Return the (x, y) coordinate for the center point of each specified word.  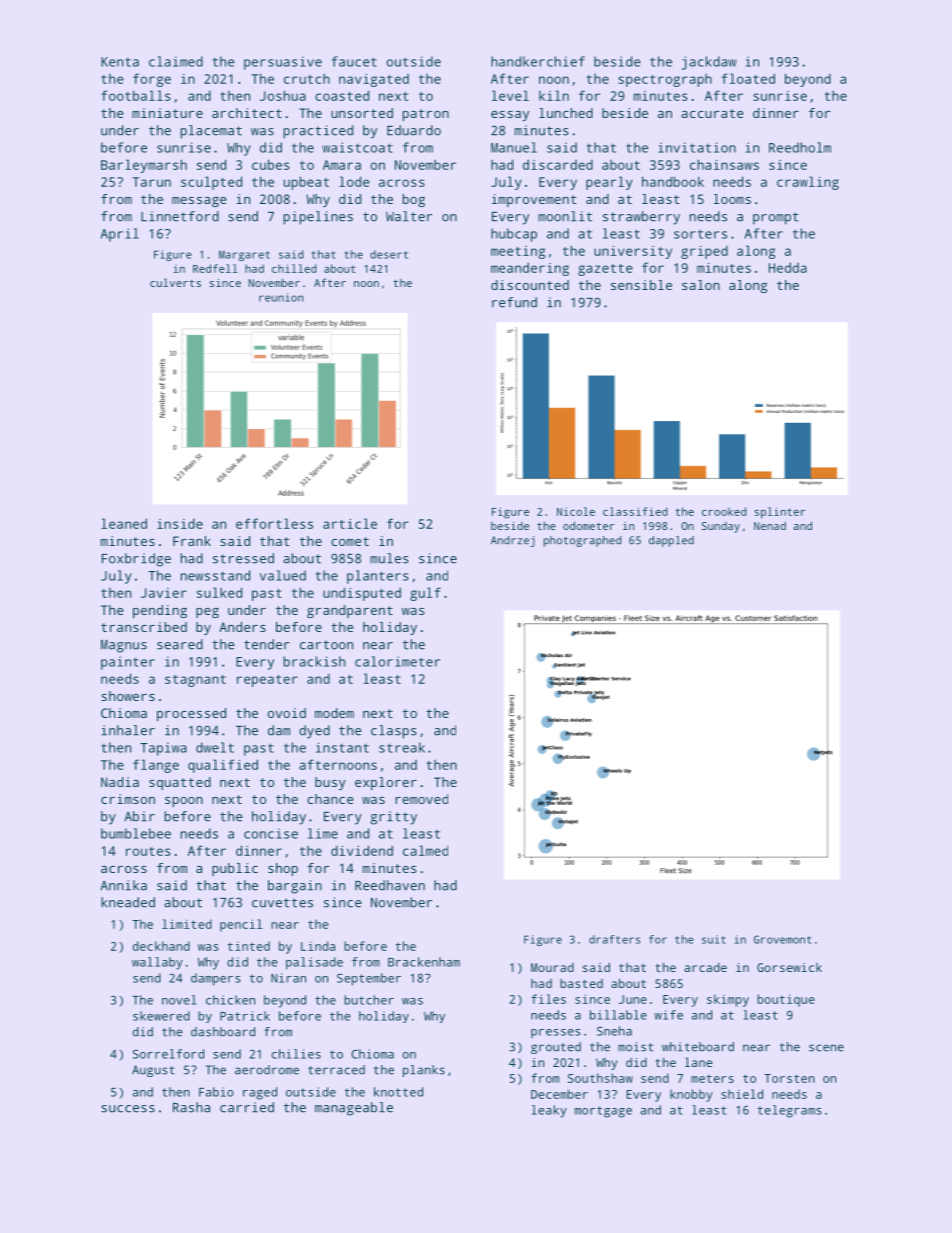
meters (712, 1079)
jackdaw (709, 63)
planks (424, 1071)
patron (426, 115)
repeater (267, 681)
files (548, 999)
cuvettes (282, 903)
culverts (175, 282)
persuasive (283, 63)
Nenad (770, 526)
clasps (394, 732)
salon (701, 285)
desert (389, 254)
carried (247, 1107)
